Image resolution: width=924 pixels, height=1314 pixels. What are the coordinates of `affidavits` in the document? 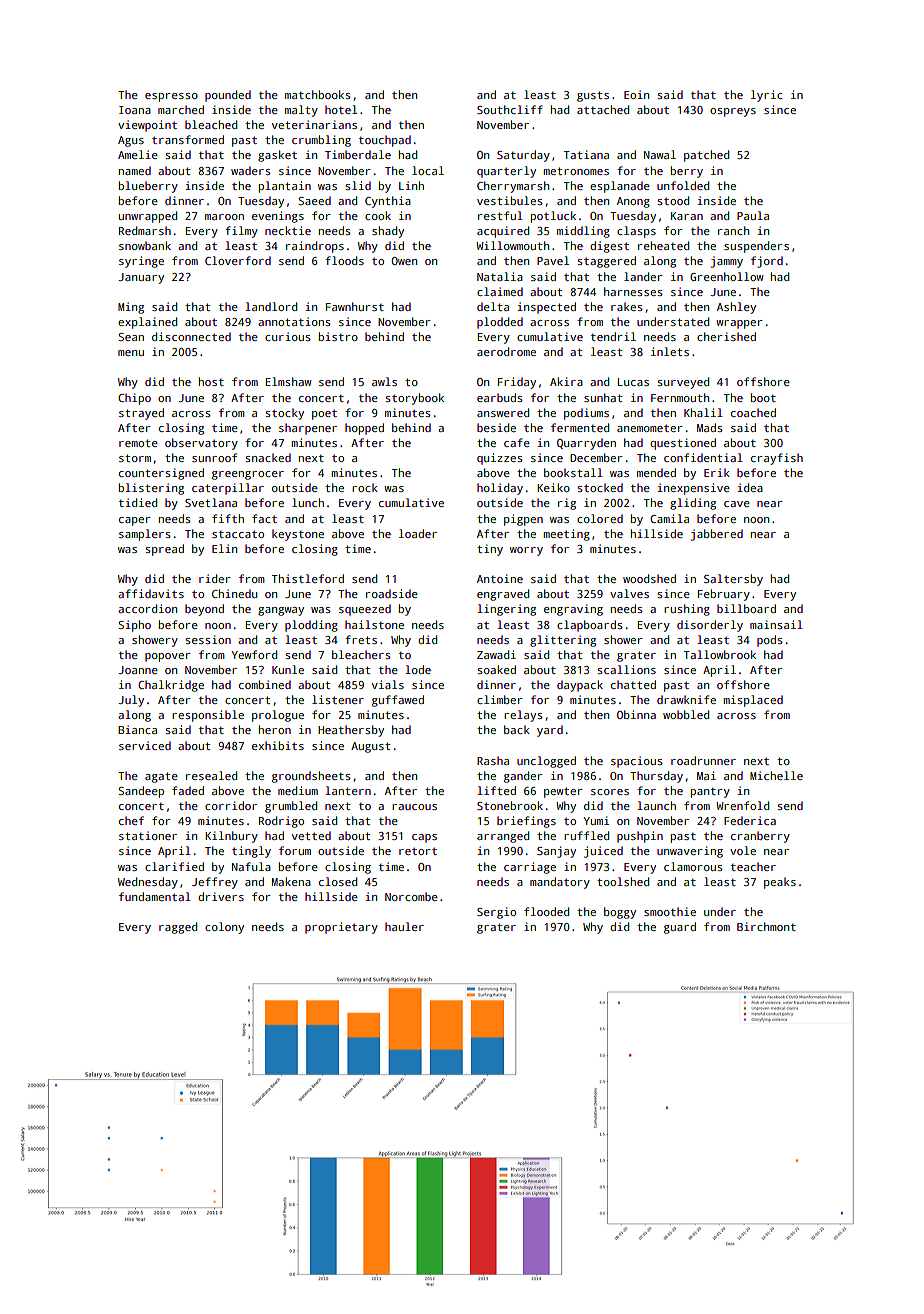 It's located at (151, 593).
